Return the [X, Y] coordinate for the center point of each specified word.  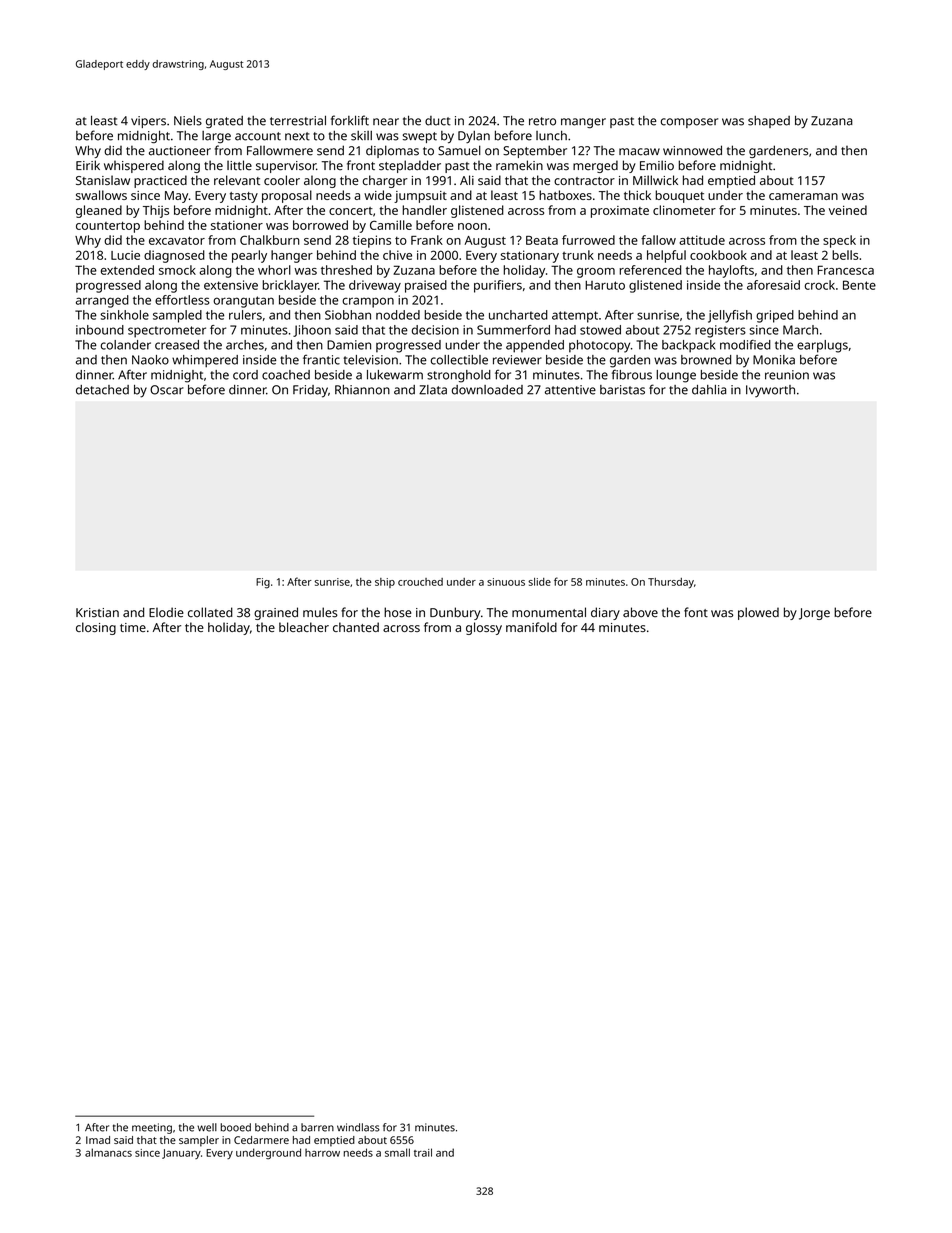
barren [317, 1127]
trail [423, 1152]
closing [96, 628]
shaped [769, 122]
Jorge [814, 614]
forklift [350, 120]
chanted [356, 627]
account [258, 136]
